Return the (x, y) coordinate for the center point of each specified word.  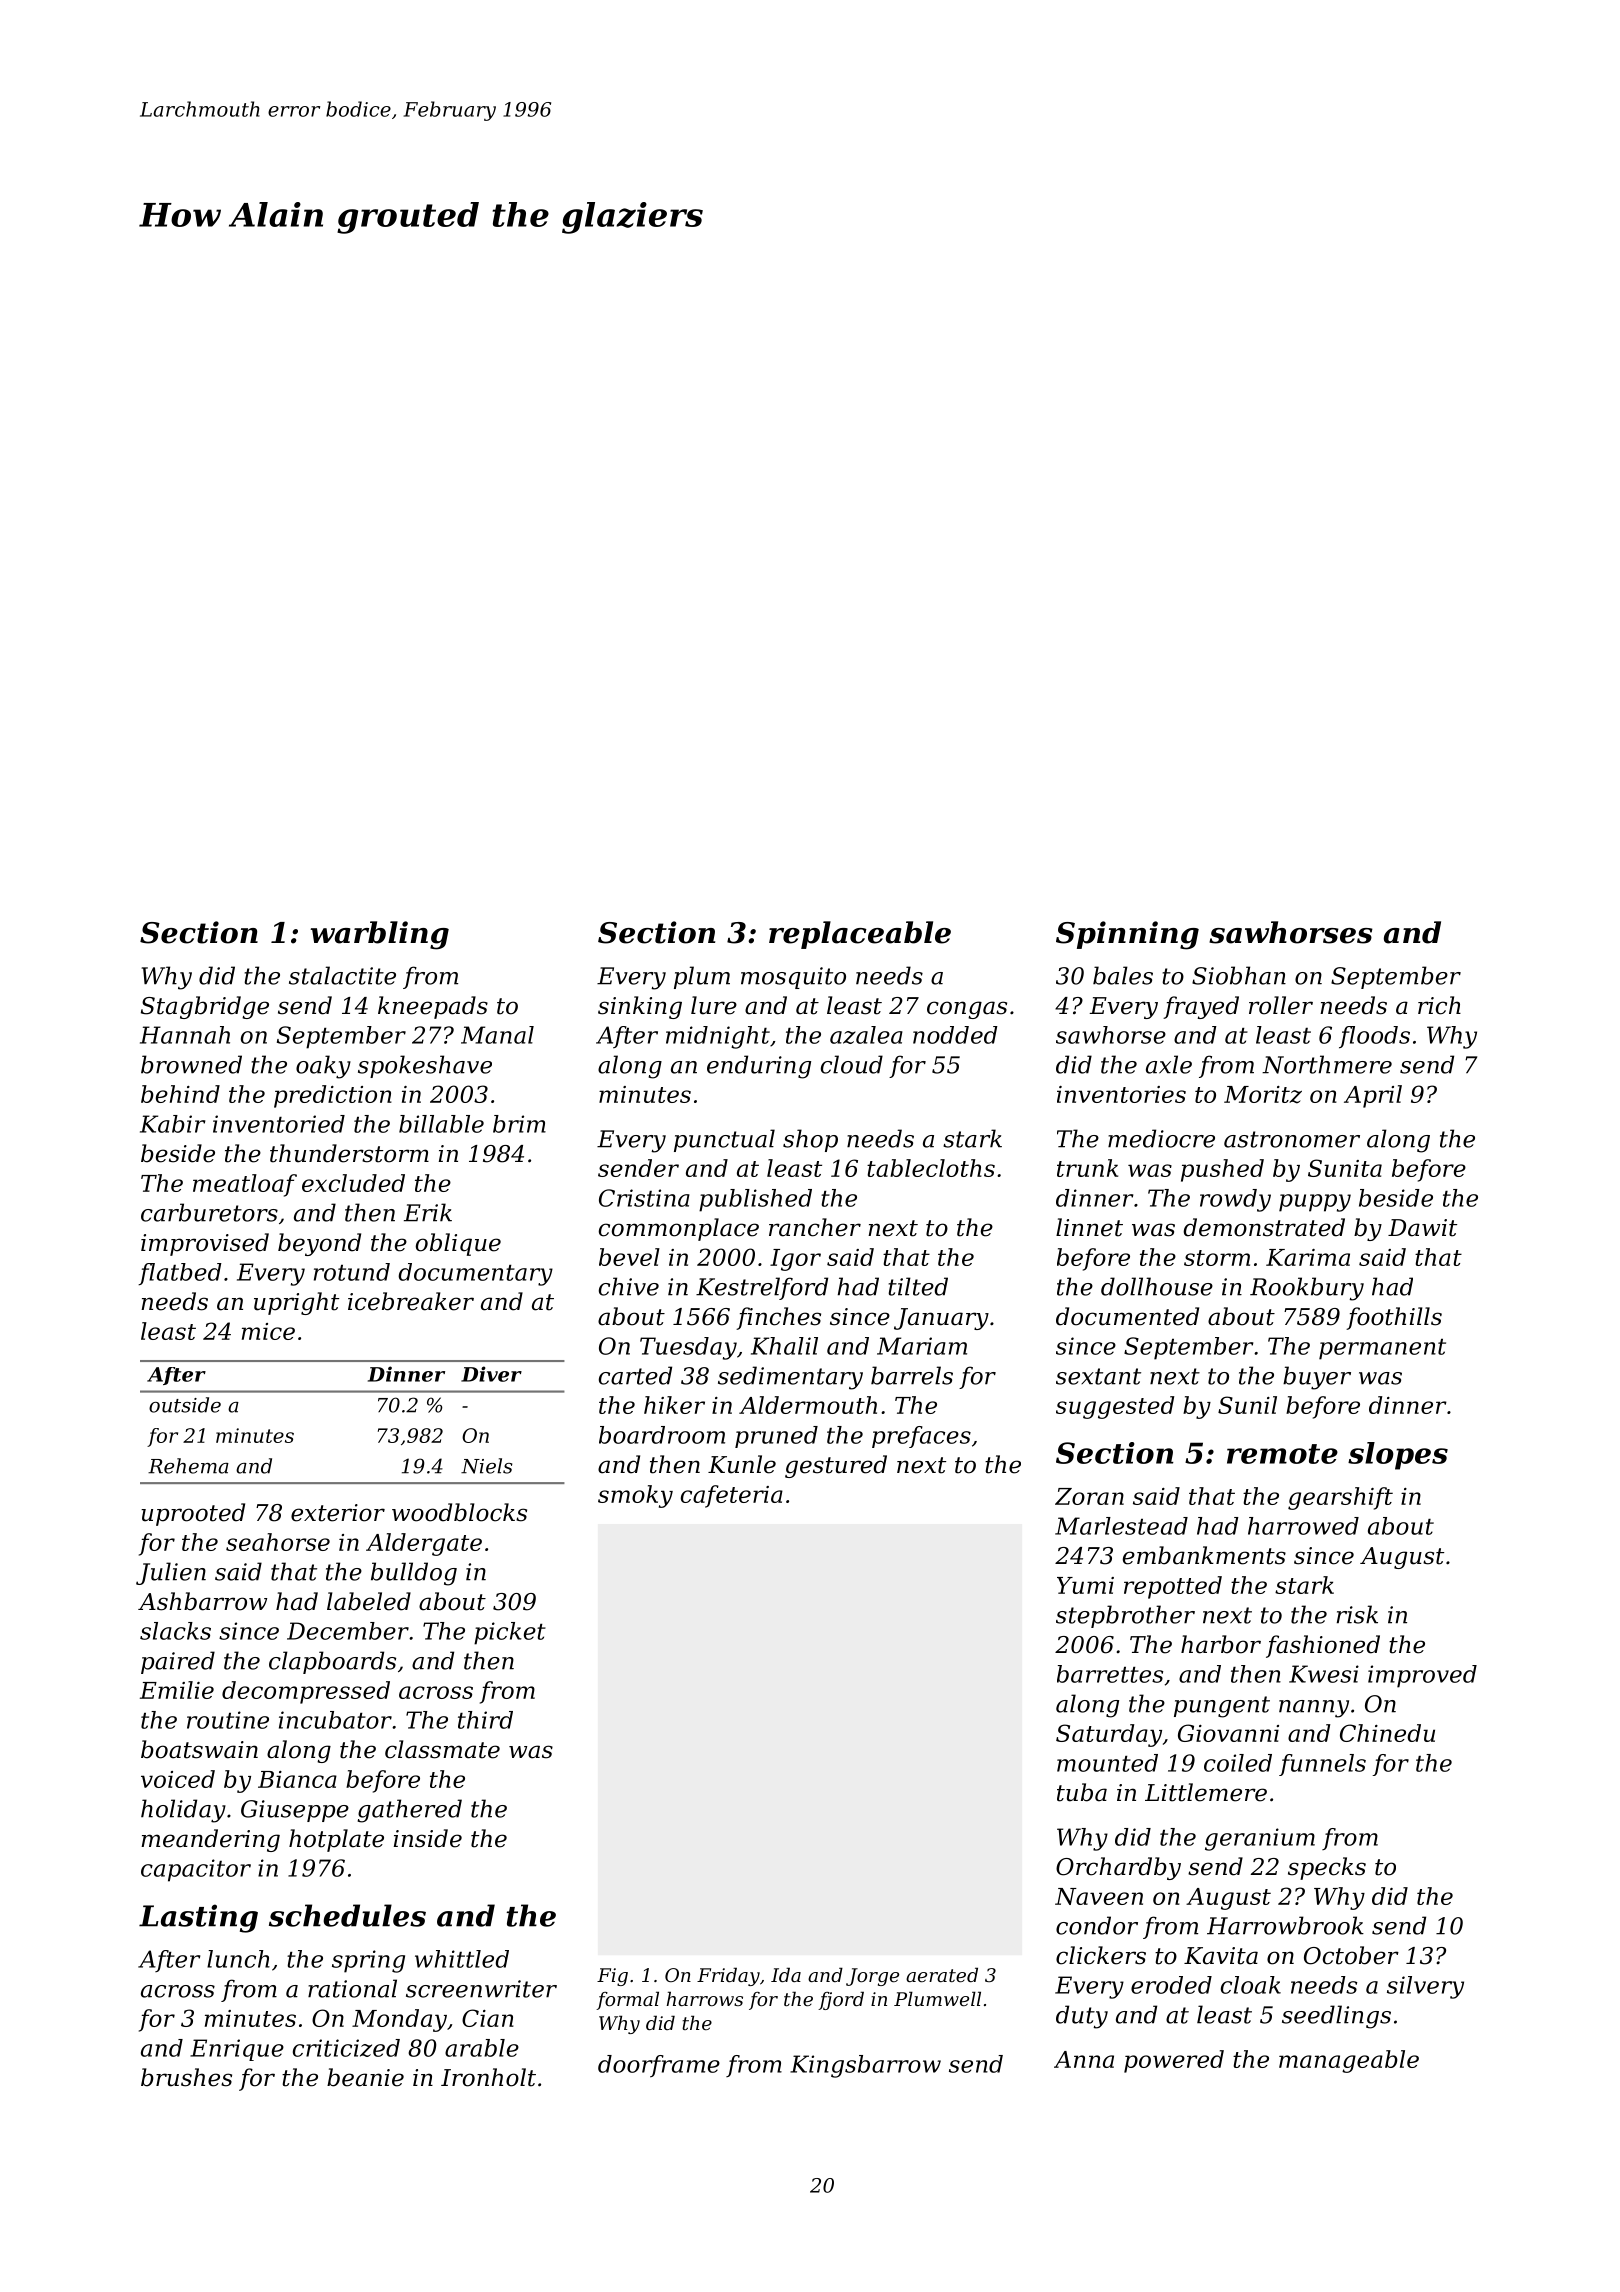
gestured (836, 1466)
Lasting (198, 1918)
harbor (1221, 1644)
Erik (428, 1212)
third (485, 1720)
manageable (1349, 2061)
